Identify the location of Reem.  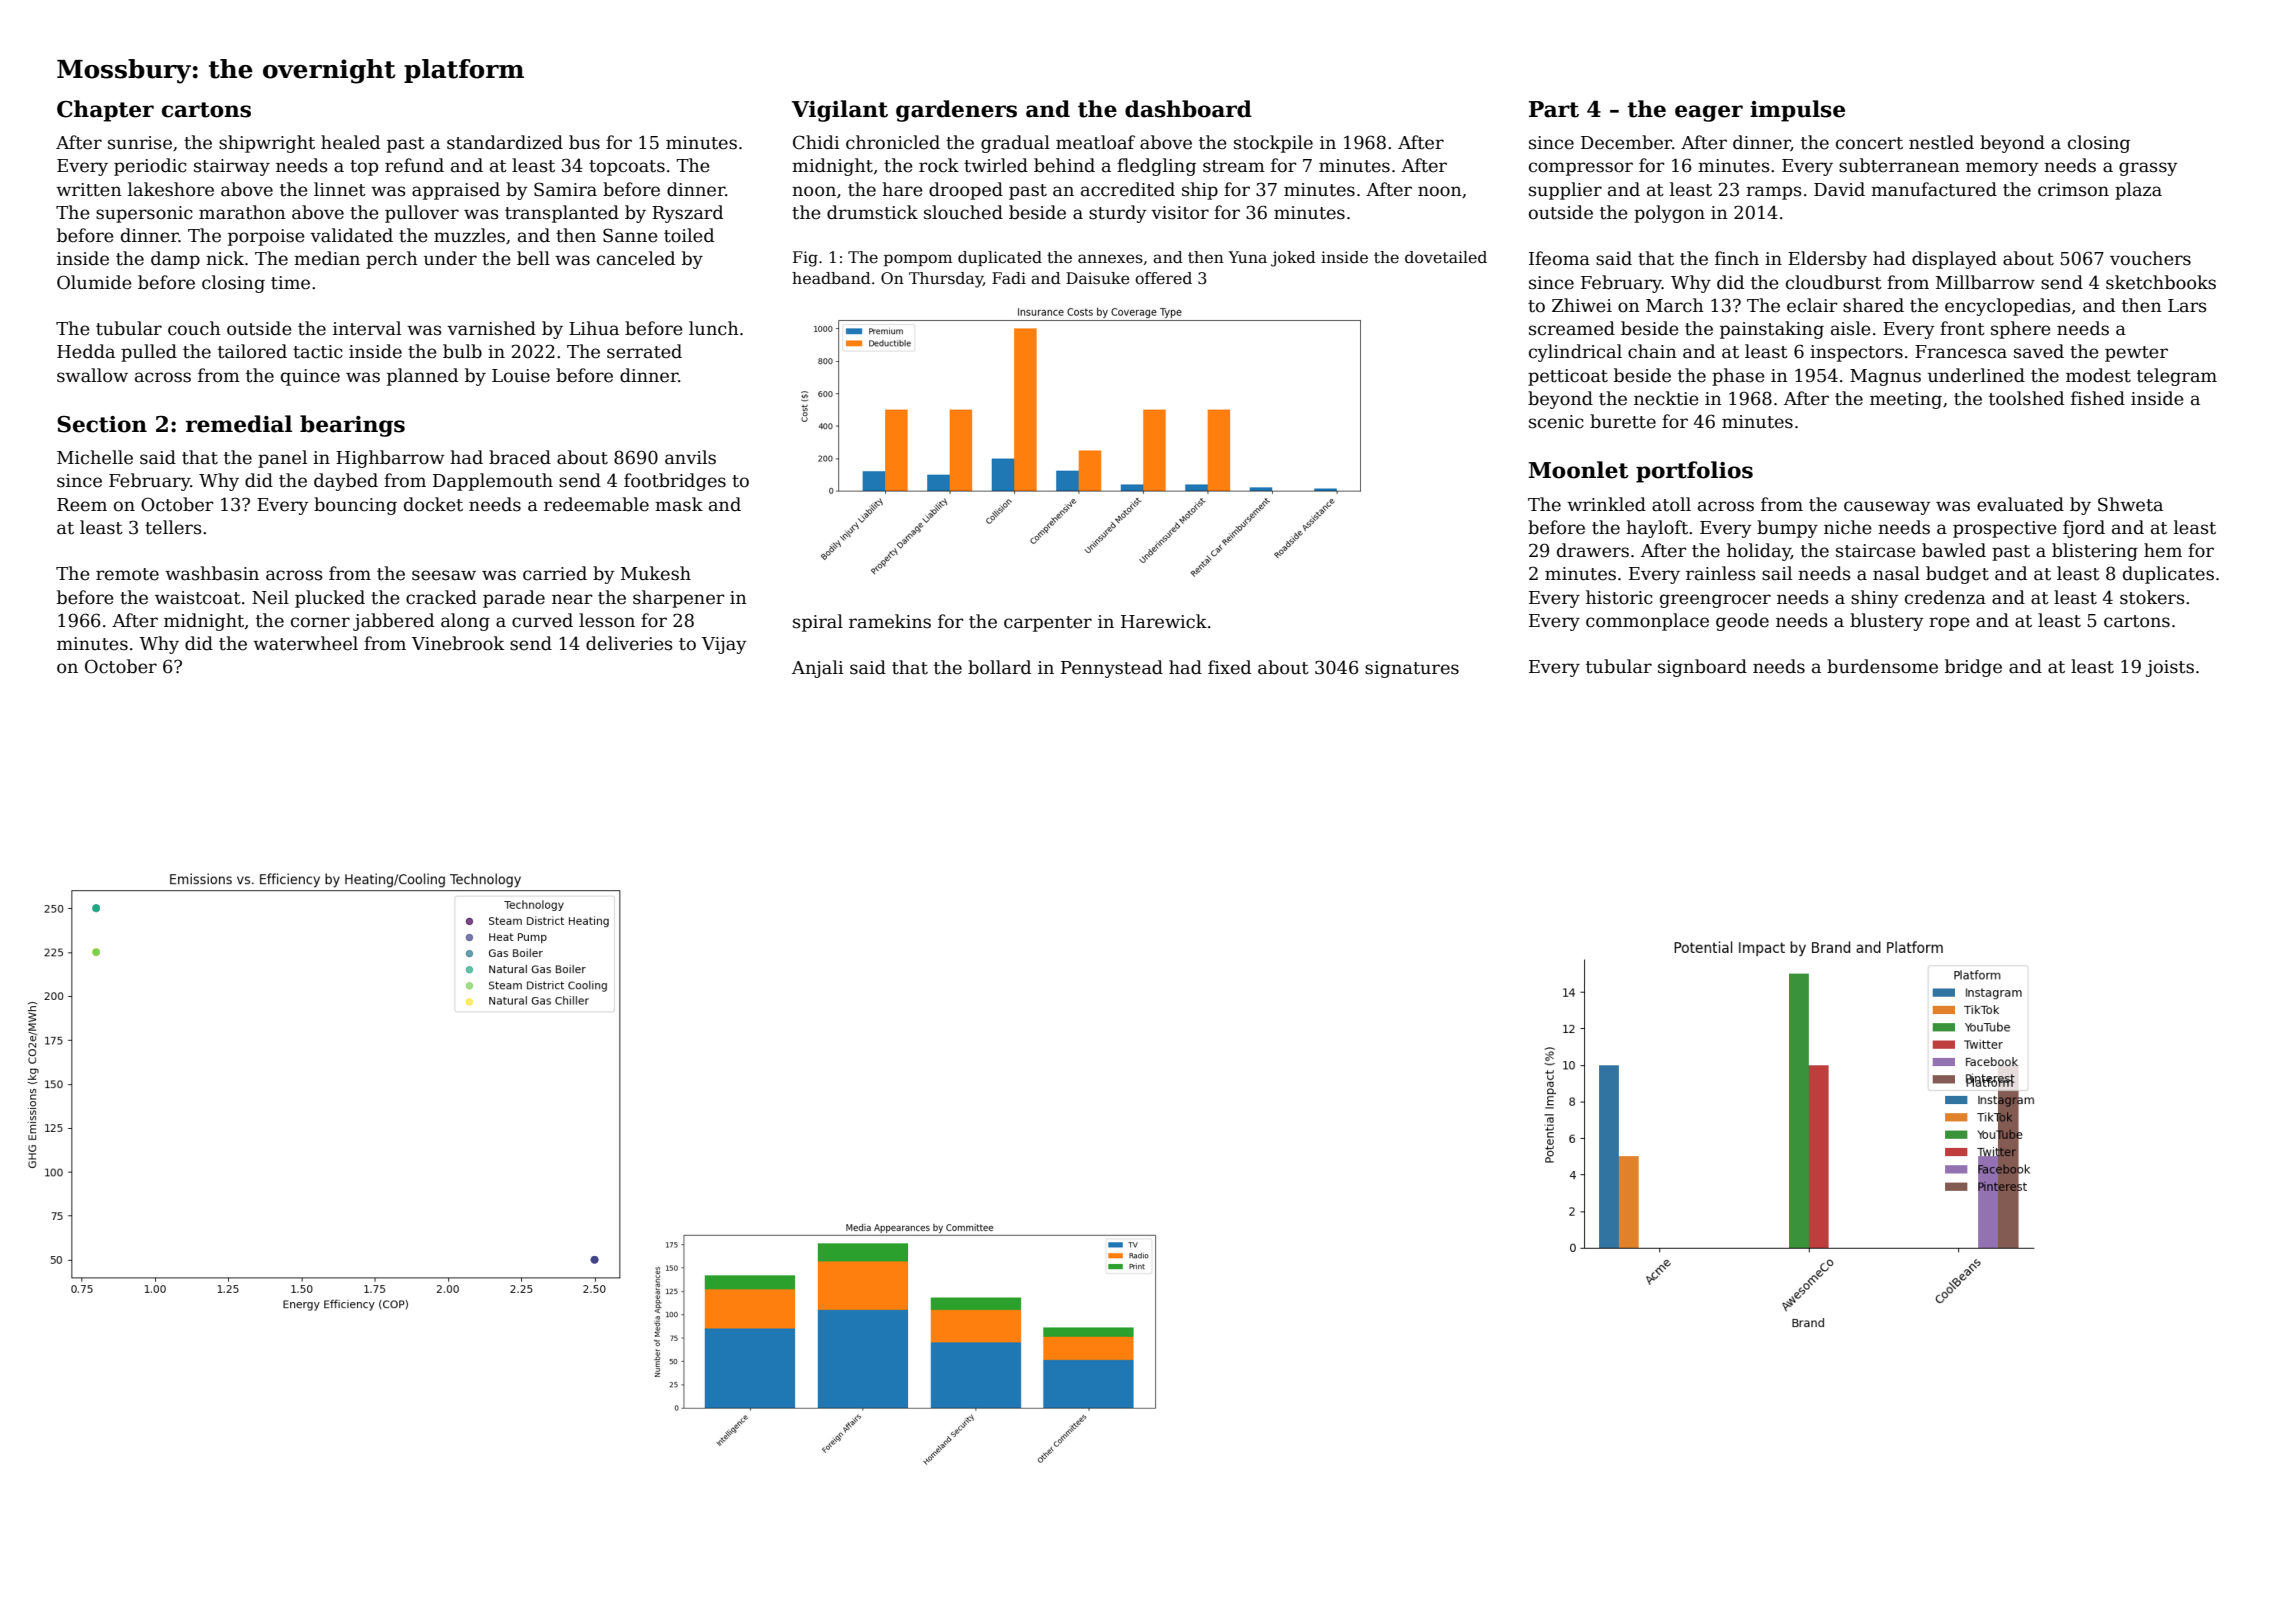
(82, 505).
